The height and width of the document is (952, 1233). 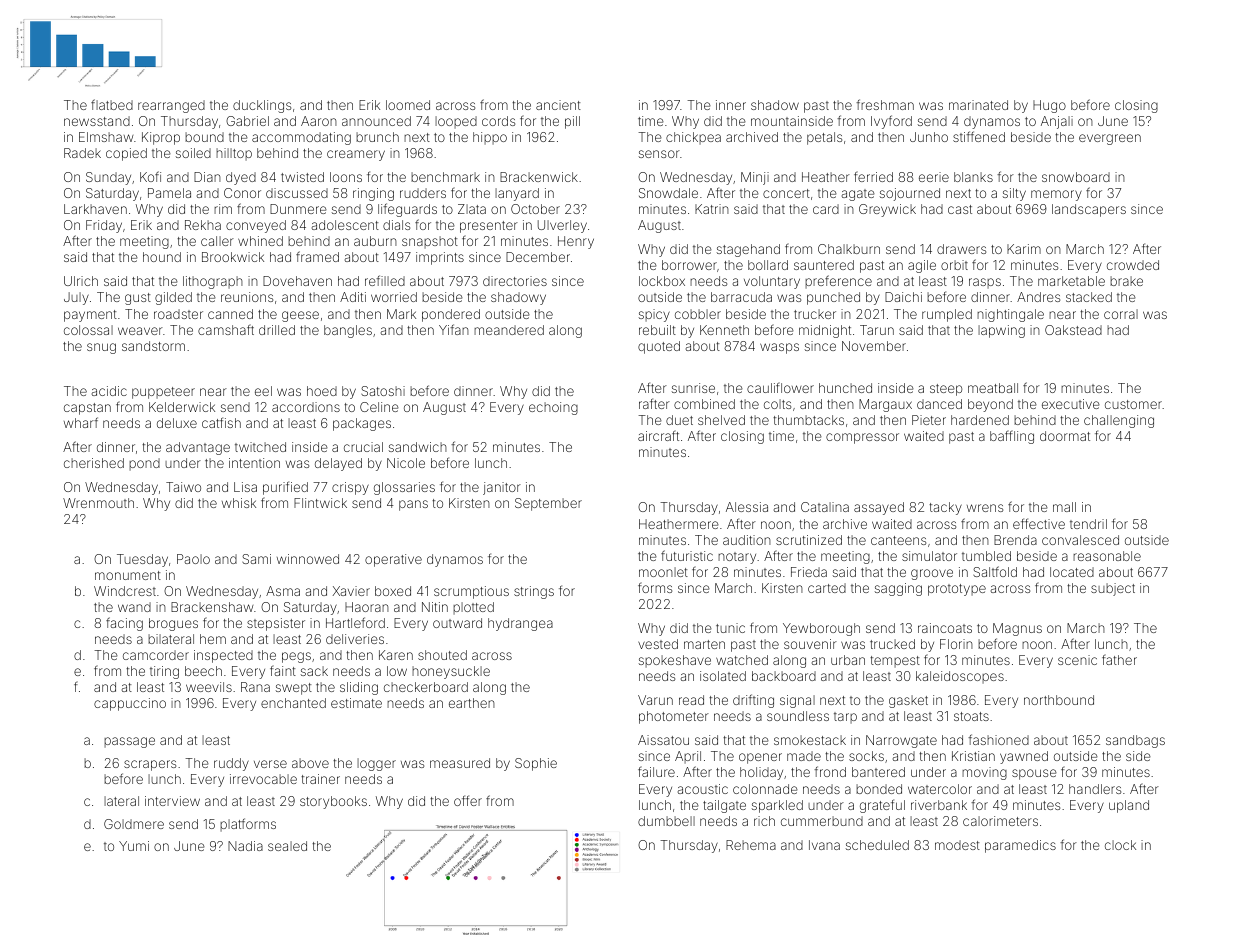 I want to click on Katrin, so click(x=712, y=209).
